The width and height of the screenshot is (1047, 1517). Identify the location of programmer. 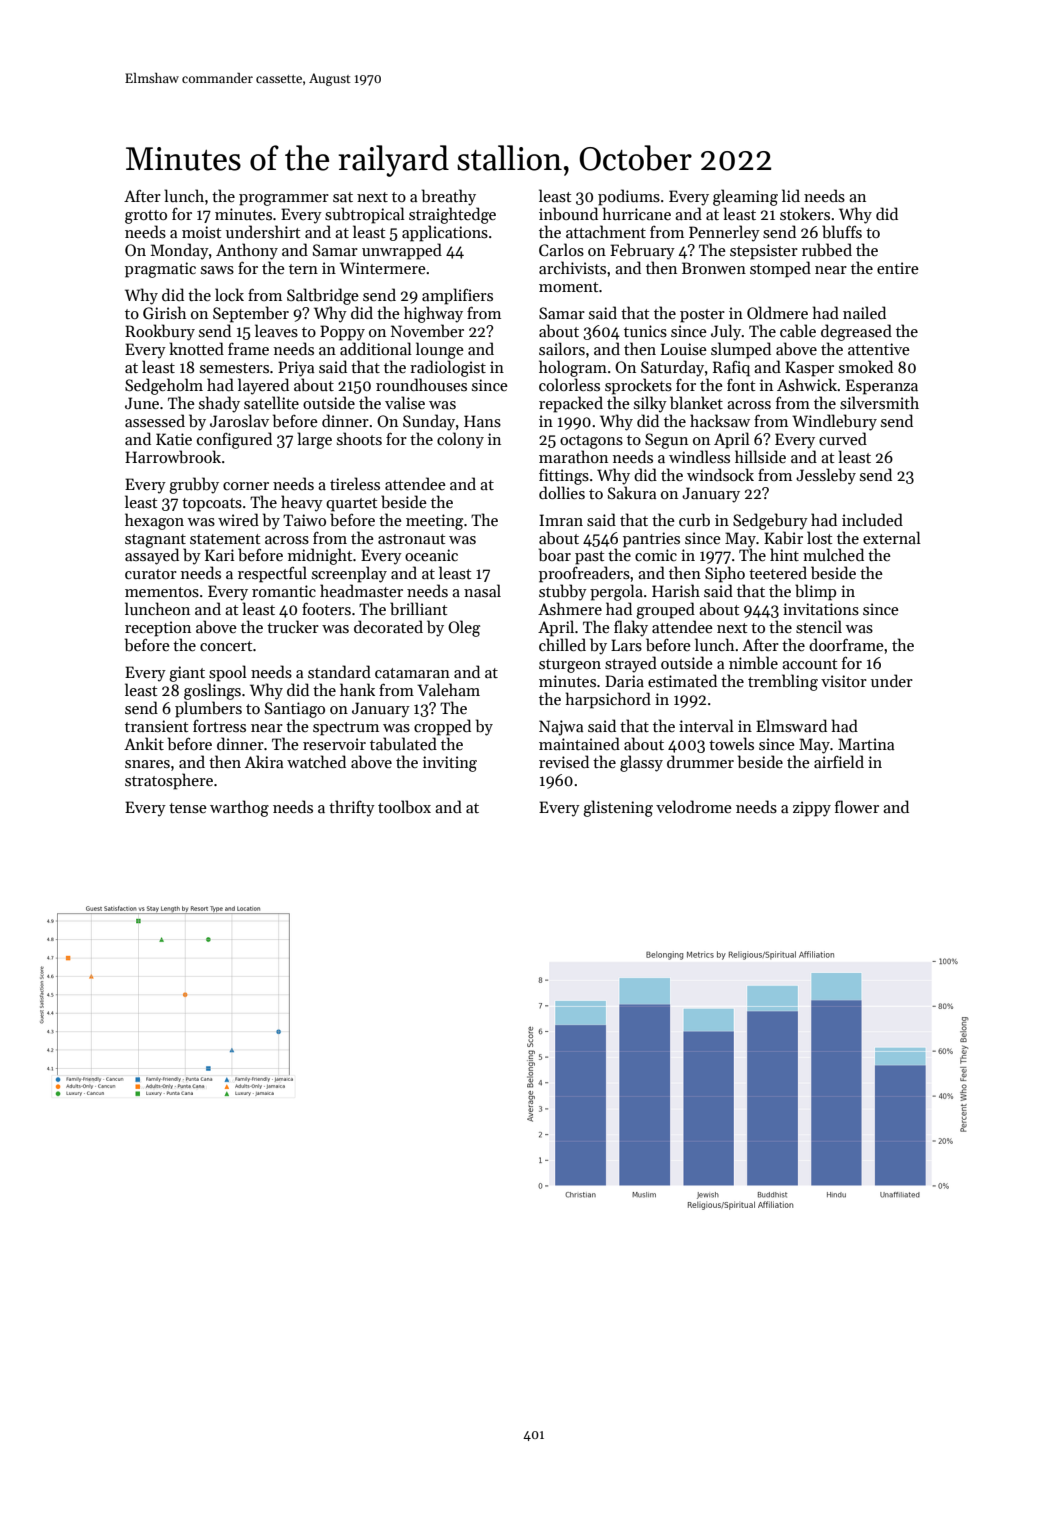
(284, 200).
